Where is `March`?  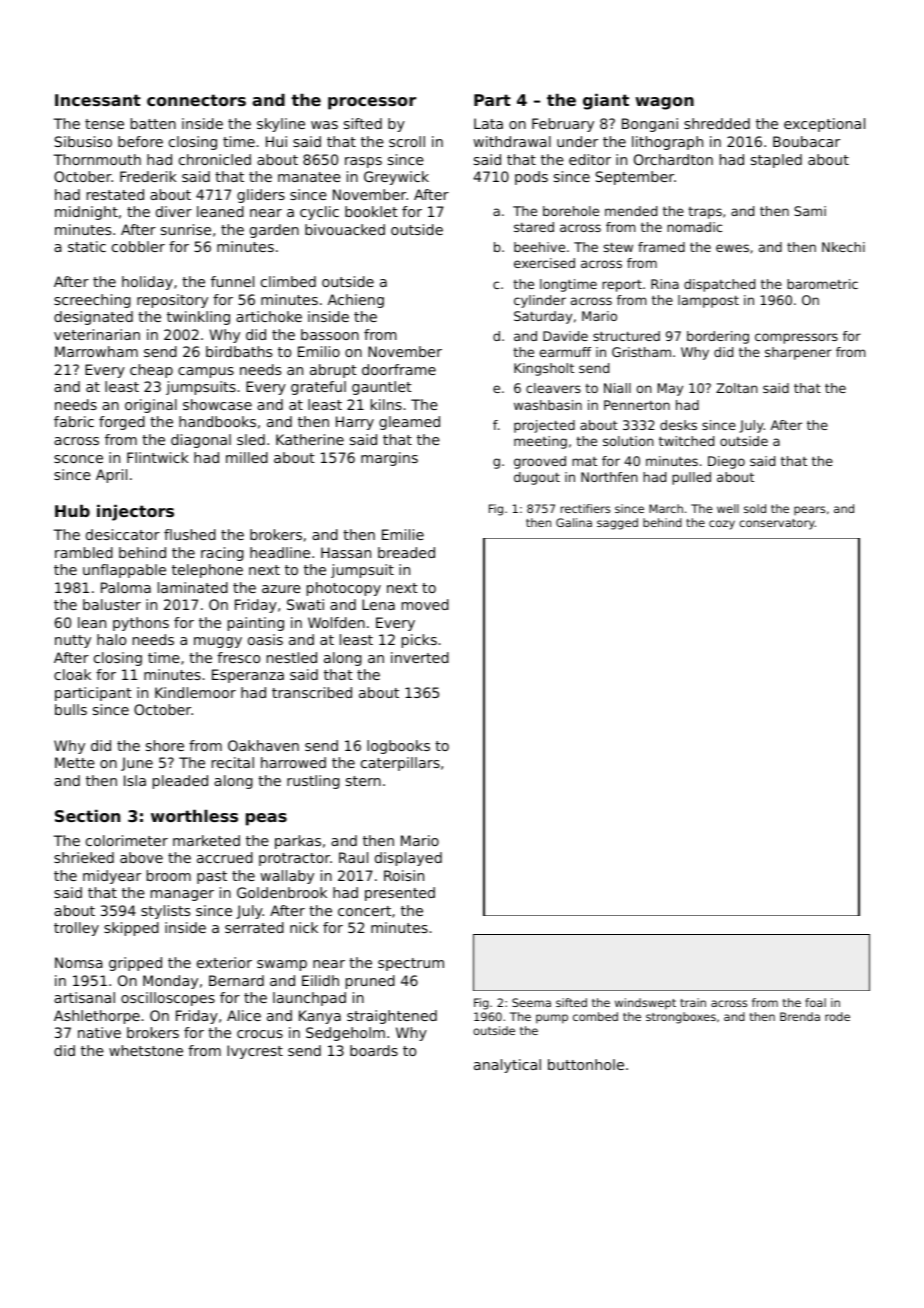 March is located at coordinates (666, 508).
